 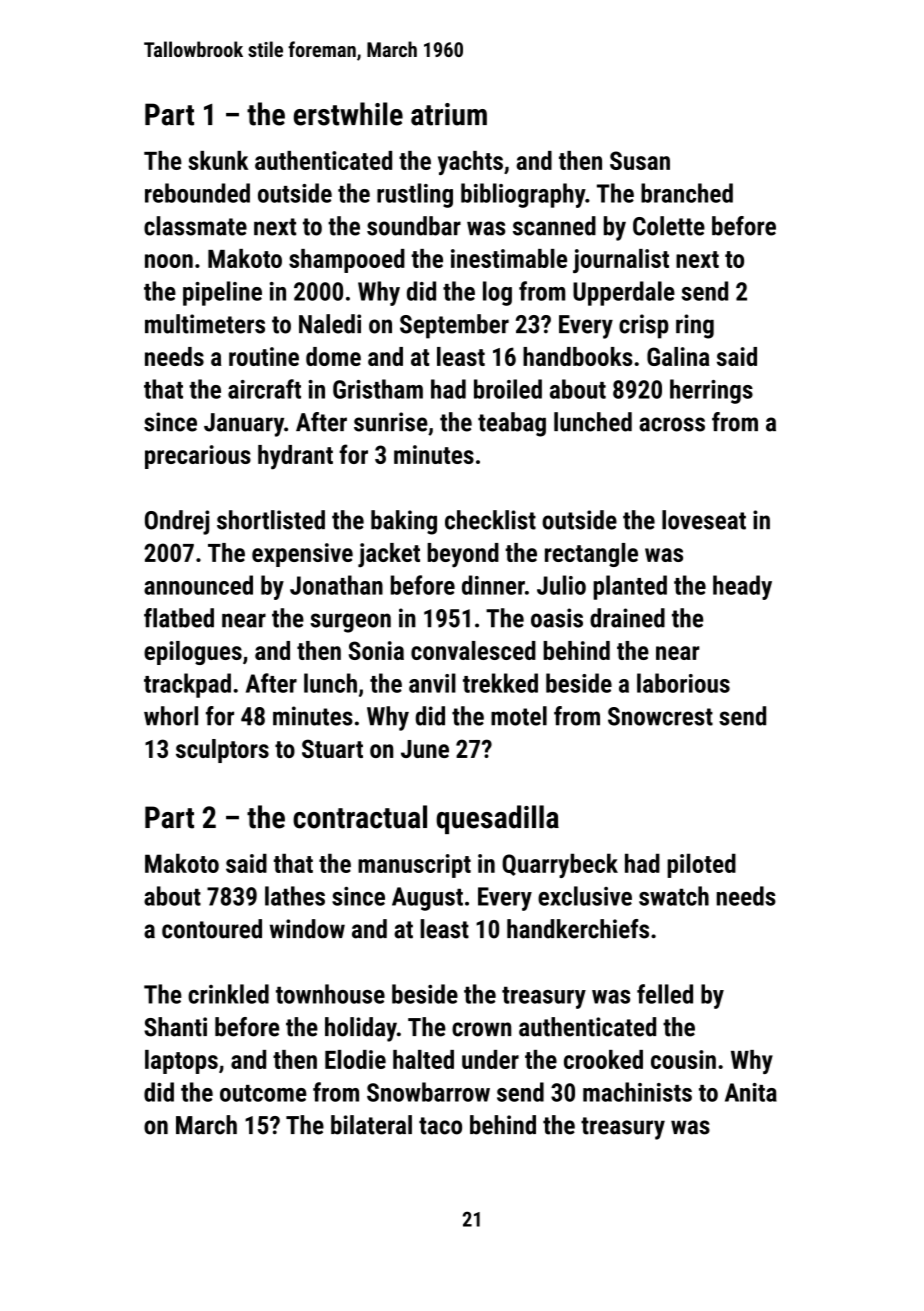 I want to click on convalesced, so click(x=473, y=650).
